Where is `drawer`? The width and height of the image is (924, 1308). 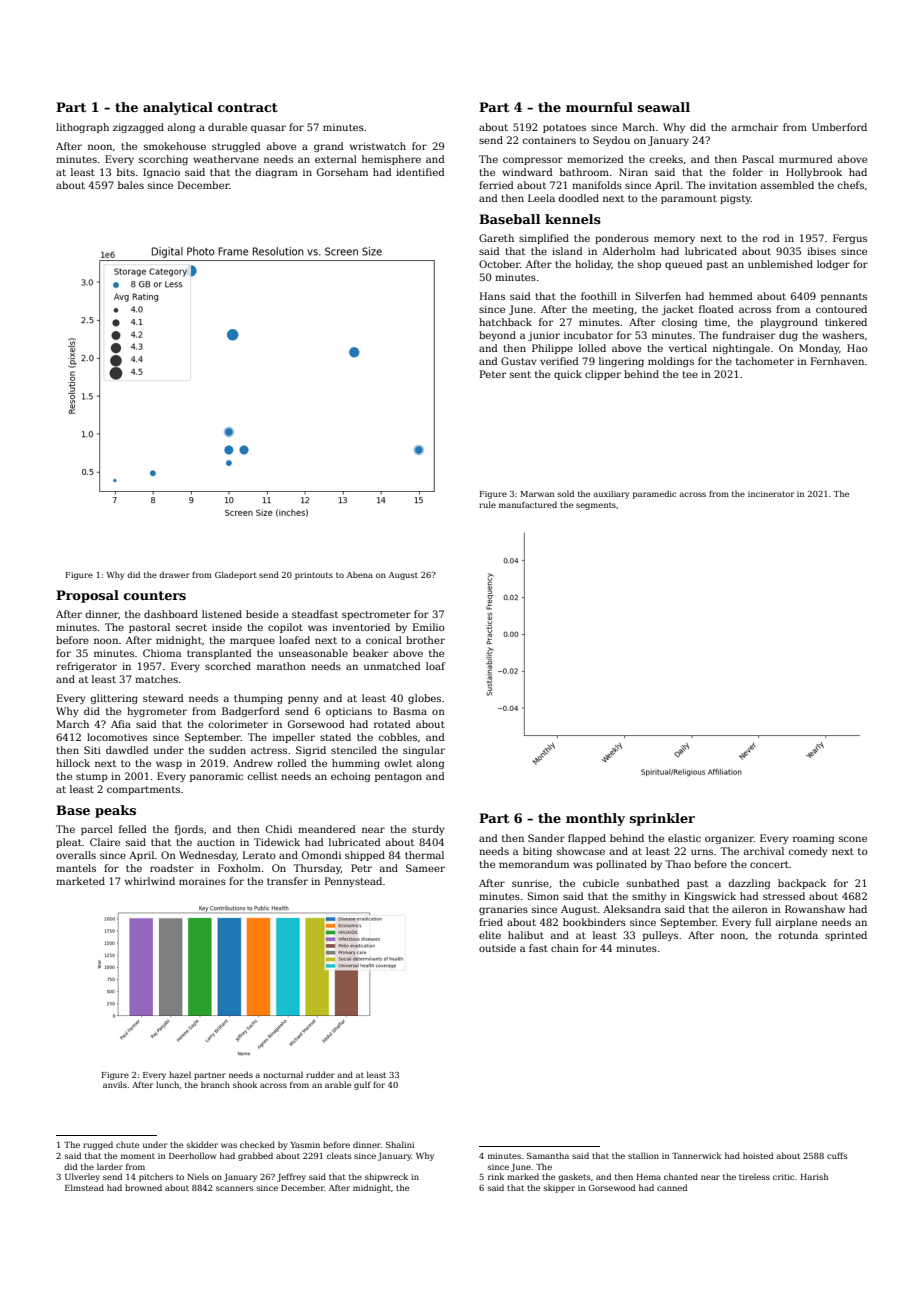 drawer is located at coordinates (174, 574).
